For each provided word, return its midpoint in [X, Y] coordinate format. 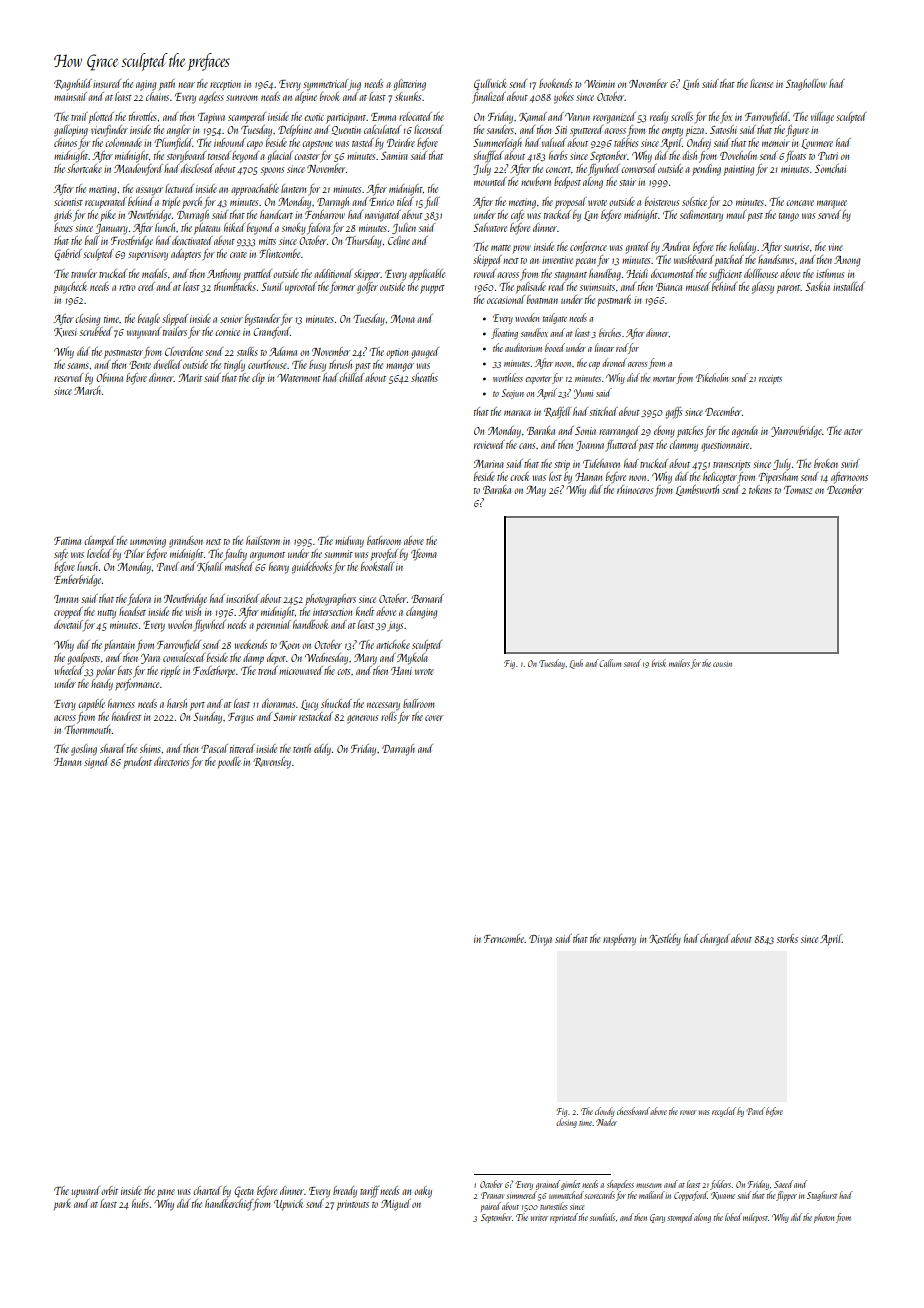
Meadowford [138, 169]
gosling [84, 750]
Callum [610, 663]
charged [715, 940]
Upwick [288, 1204]
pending [706, 170]
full [432, 202]
